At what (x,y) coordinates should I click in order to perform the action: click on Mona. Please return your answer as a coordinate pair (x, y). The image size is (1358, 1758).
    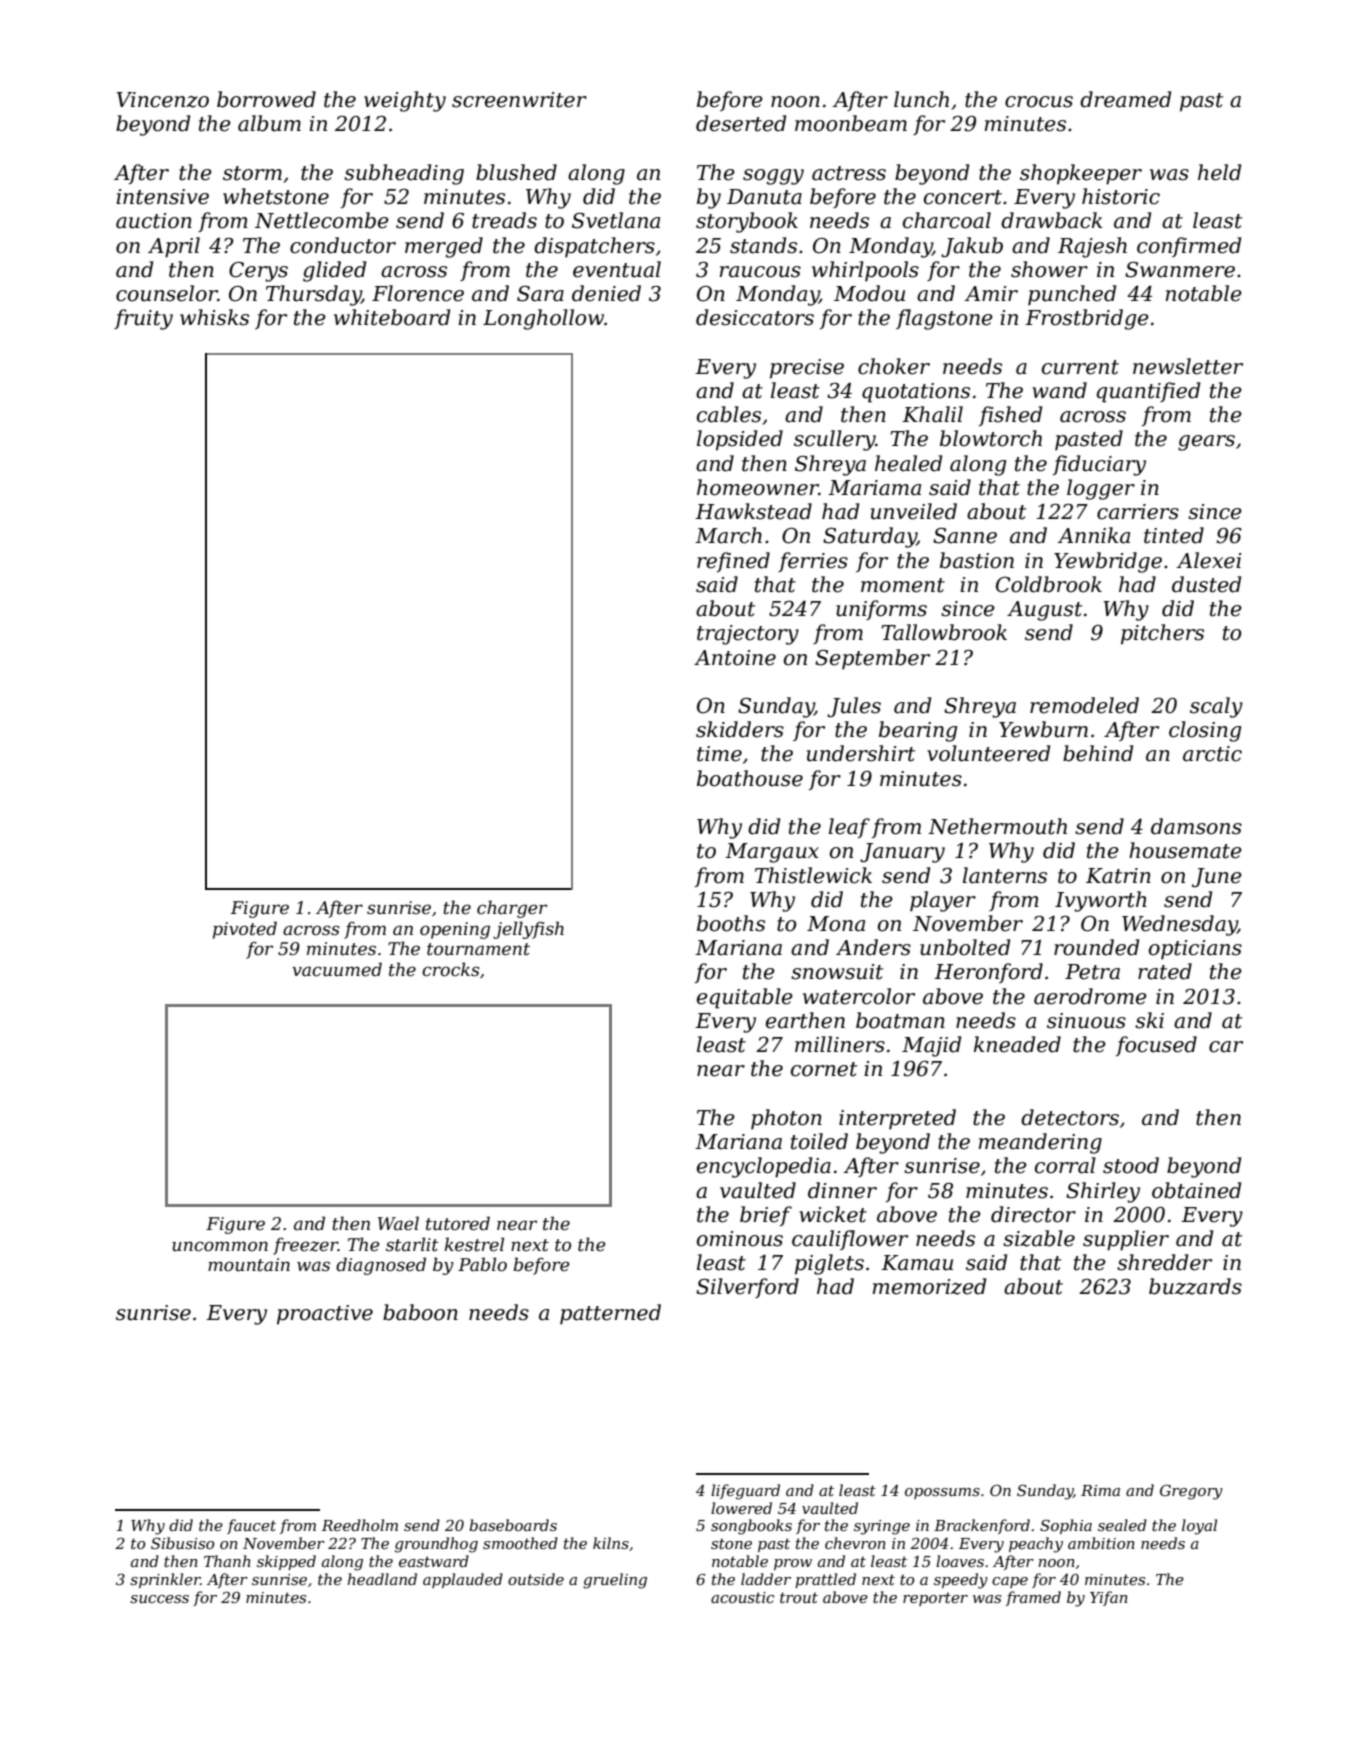
    Looking at the image, I should click on (836, 924).
